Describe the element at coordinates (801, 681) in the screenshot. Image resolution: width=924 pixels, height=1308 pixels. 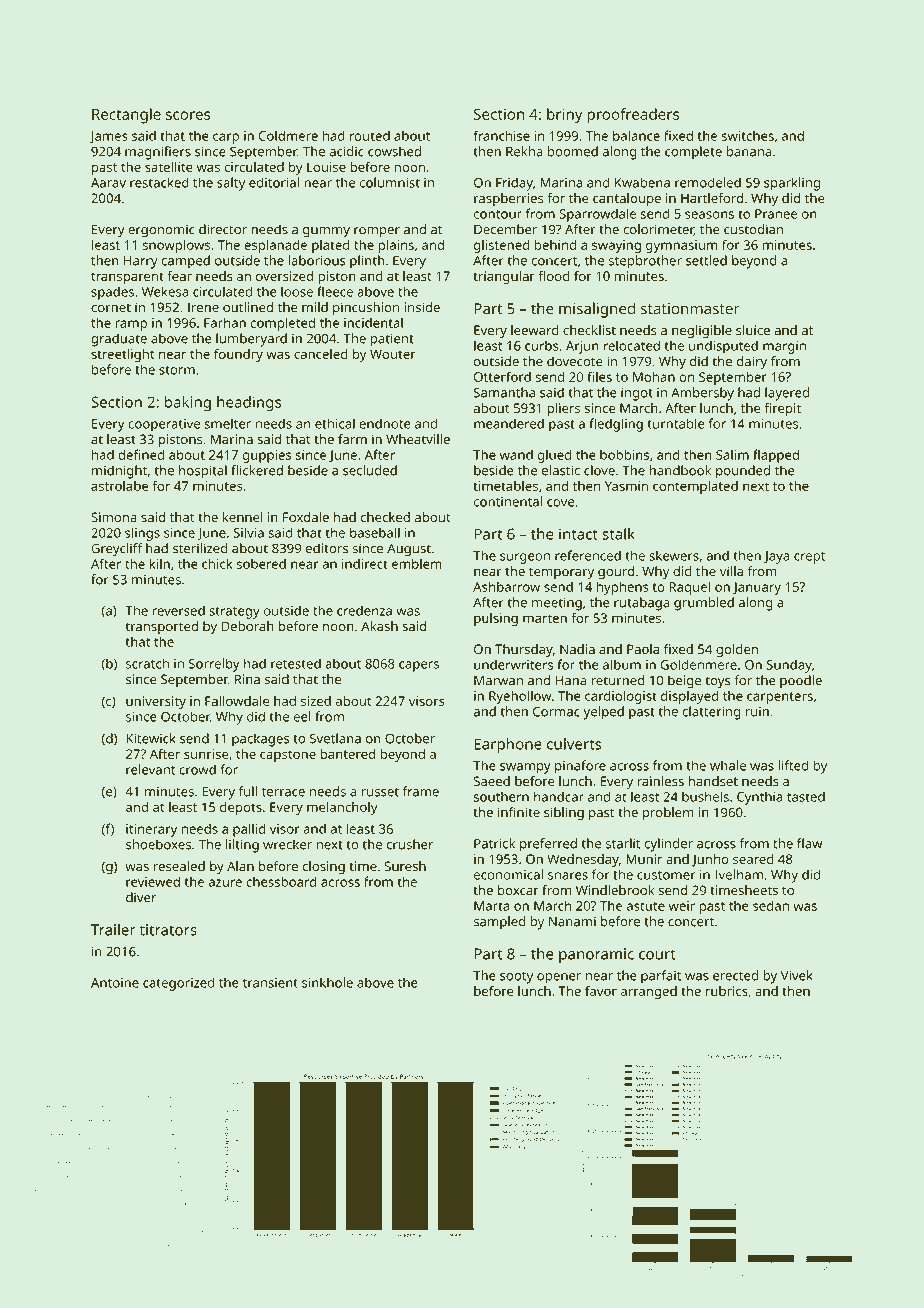
I see `poodle` at that location.
